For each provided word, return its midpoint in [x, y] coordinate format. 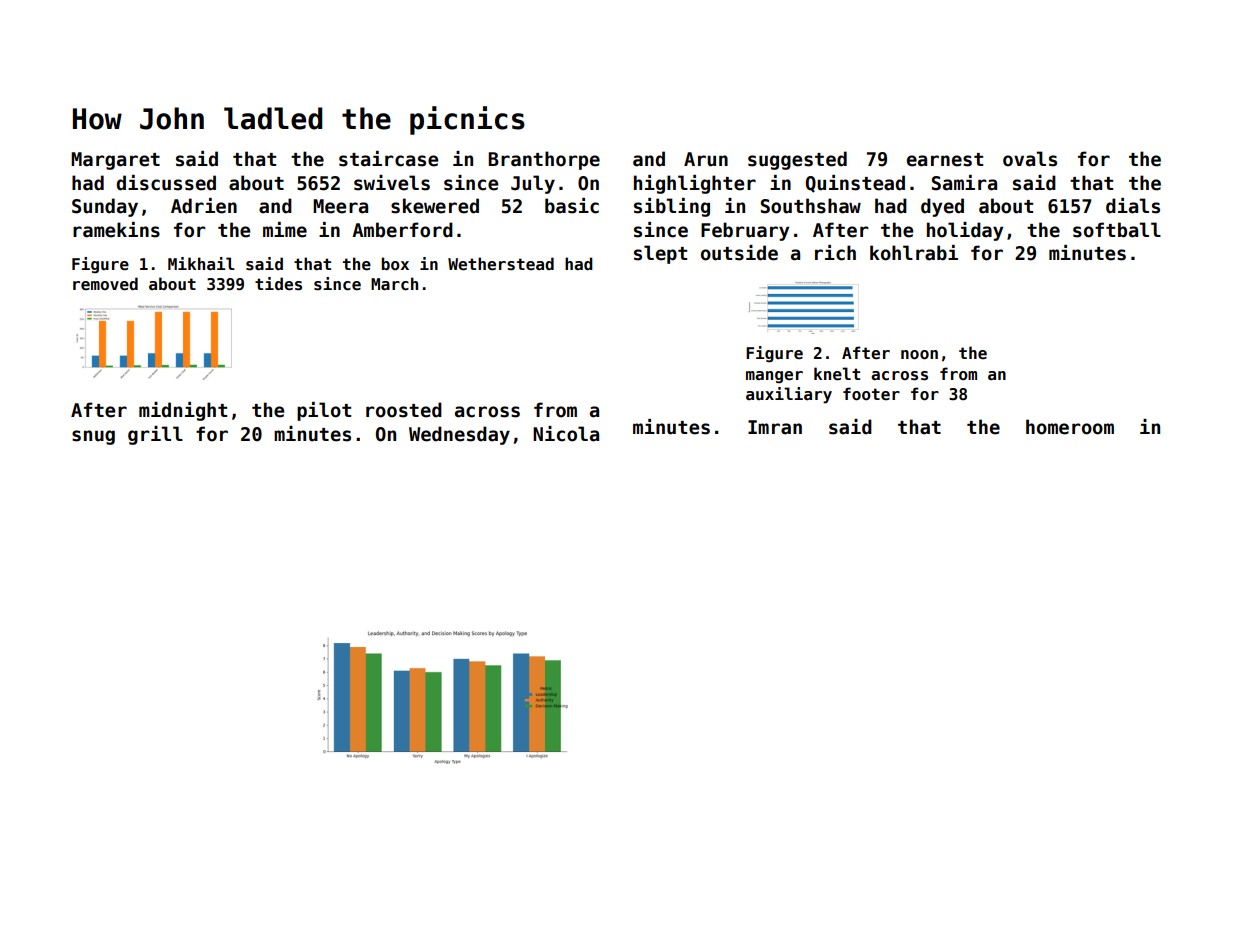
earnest [945, 160]
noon [919, 355]
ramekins [116, 230]
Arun [706, 159]
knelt [837, 374]
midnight [183, 411]
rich [835, 253]
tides [278, 284]
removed [105, 284]
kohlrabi [914, 253]
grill [155, 435]
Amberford [402, 230]
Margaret [115, 161]
